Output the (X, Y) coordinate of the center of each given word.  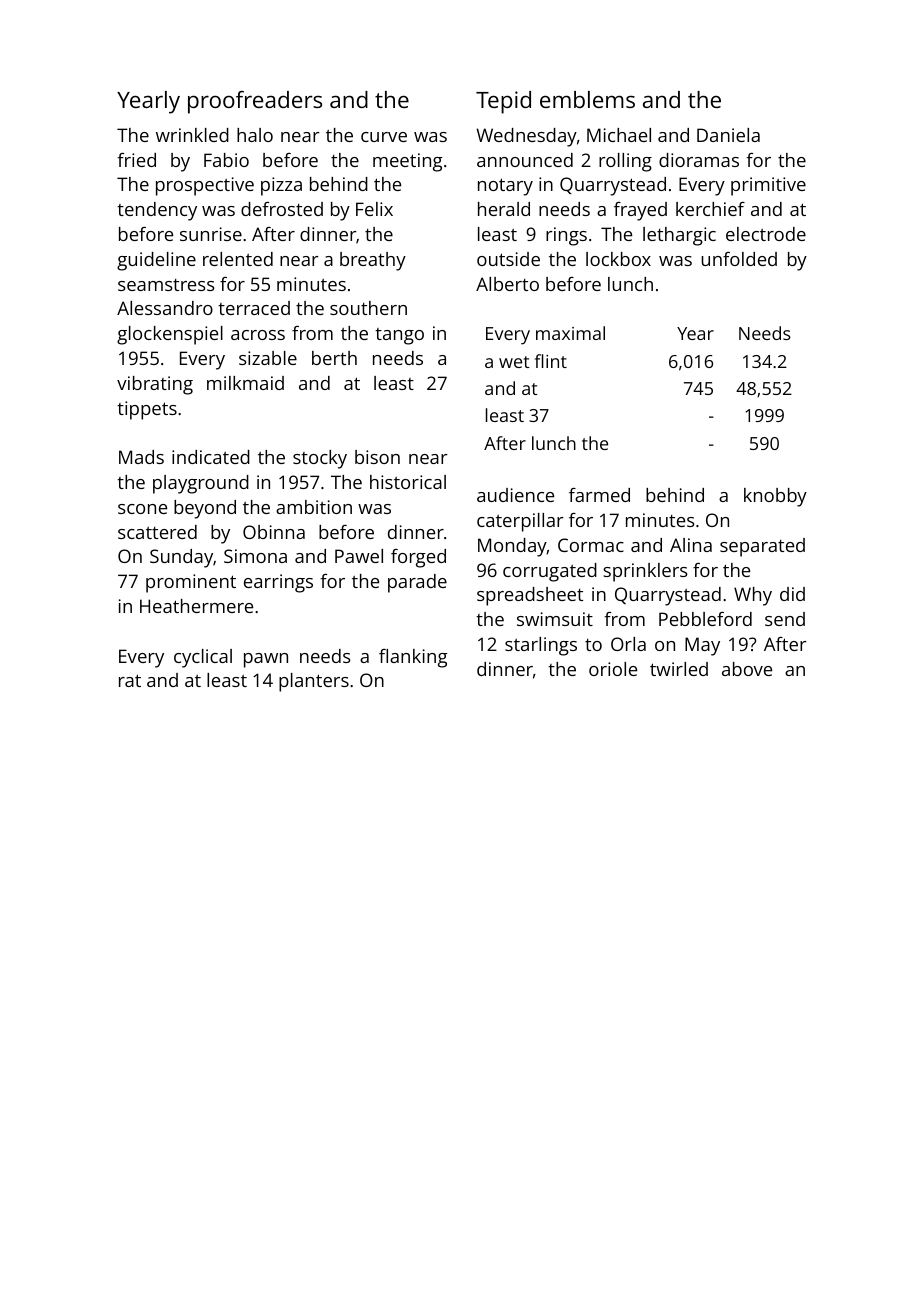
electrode (766, 234)
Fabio (226, 160)
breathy (373, 261)
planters (314, 682)
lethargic (679, 236)
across (258, 335)
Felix (374, 209)
